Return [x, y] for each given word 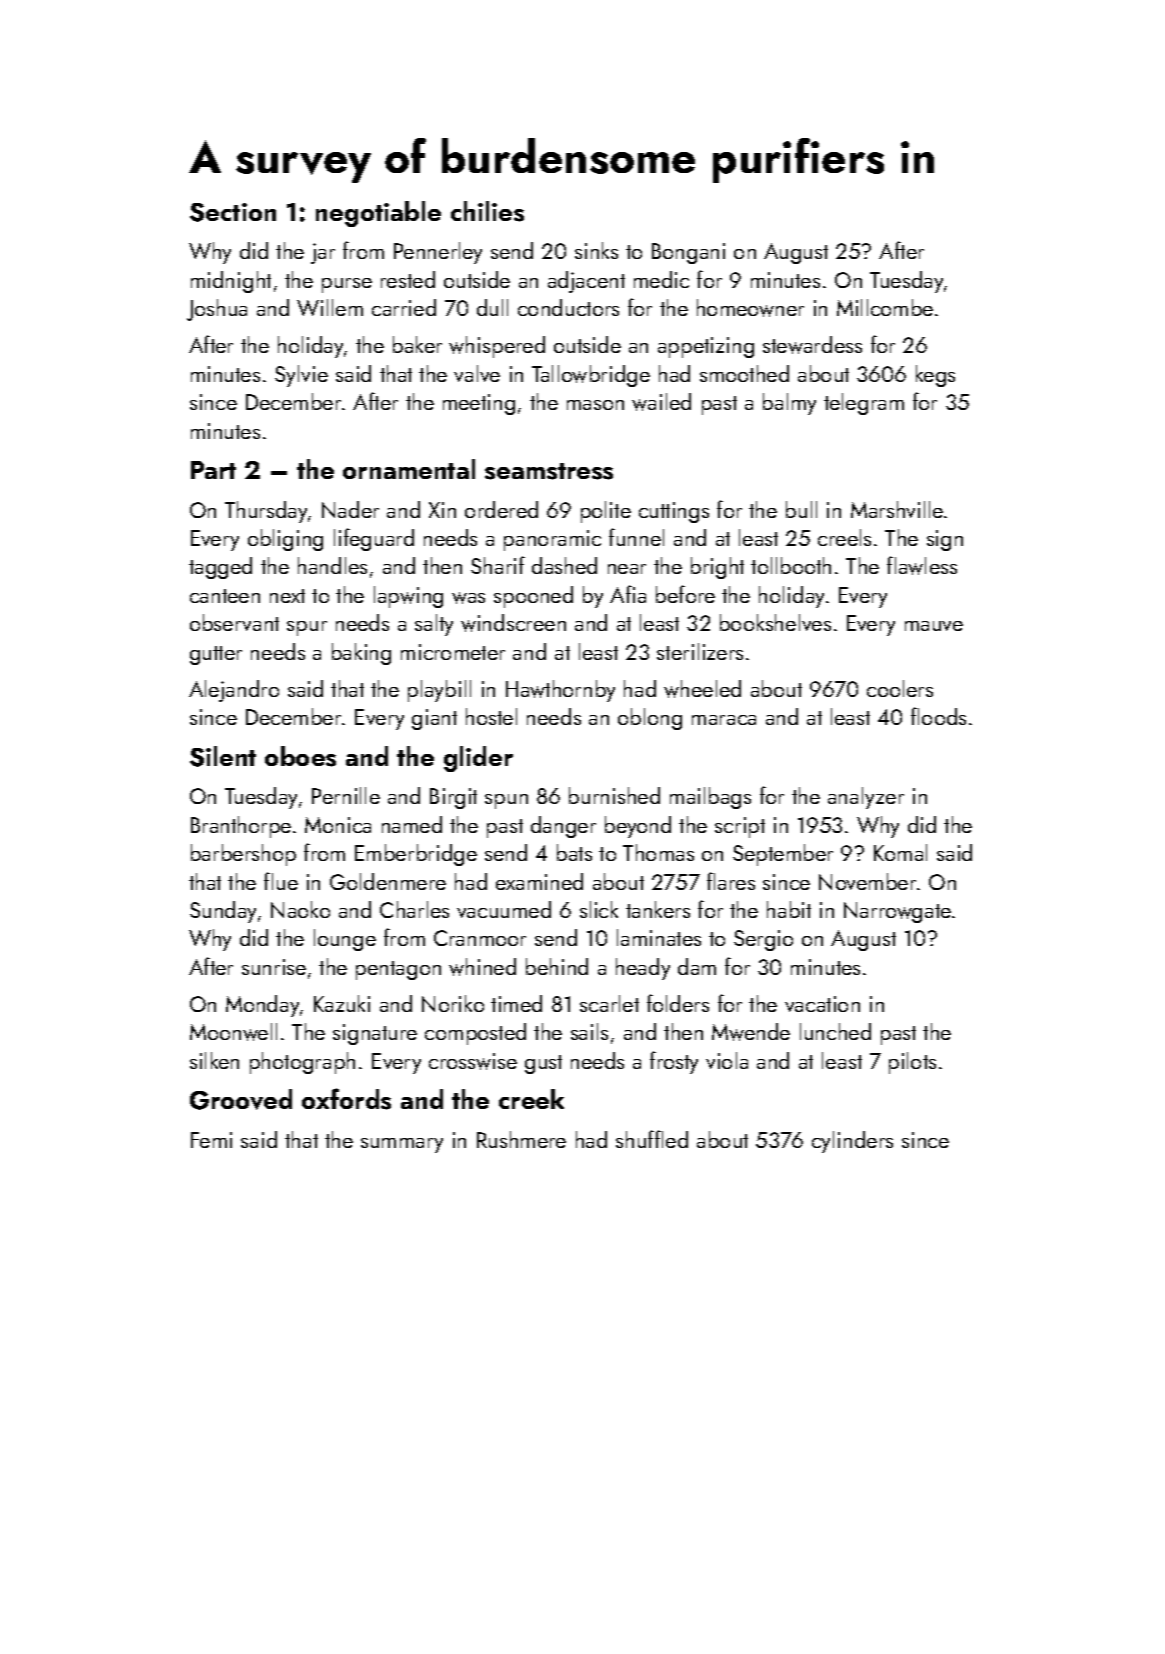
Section [233, 212]
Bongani [688, 253]
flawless [922, 565]
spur [307, 628]
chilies [487, 211]
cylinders [852, 1142]
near [627, 569]
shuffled [652, 1139]
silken [214, 1060]
